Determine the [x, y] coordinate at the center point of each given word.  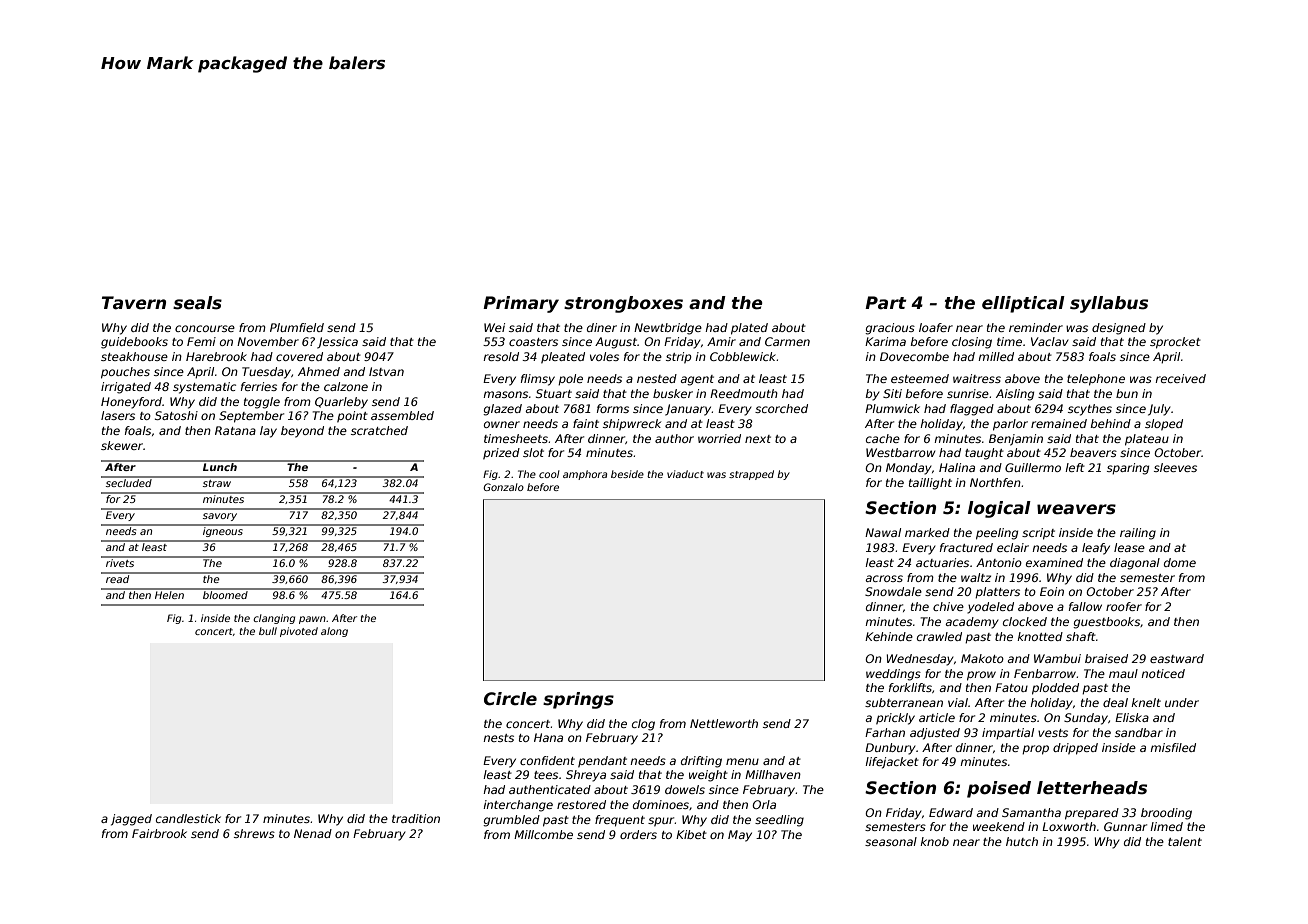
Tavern [134, 303]
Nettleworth [724, 723]
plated [749, 329]
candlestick [188, 818]
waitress [977, 378]
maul [1123, 673]
